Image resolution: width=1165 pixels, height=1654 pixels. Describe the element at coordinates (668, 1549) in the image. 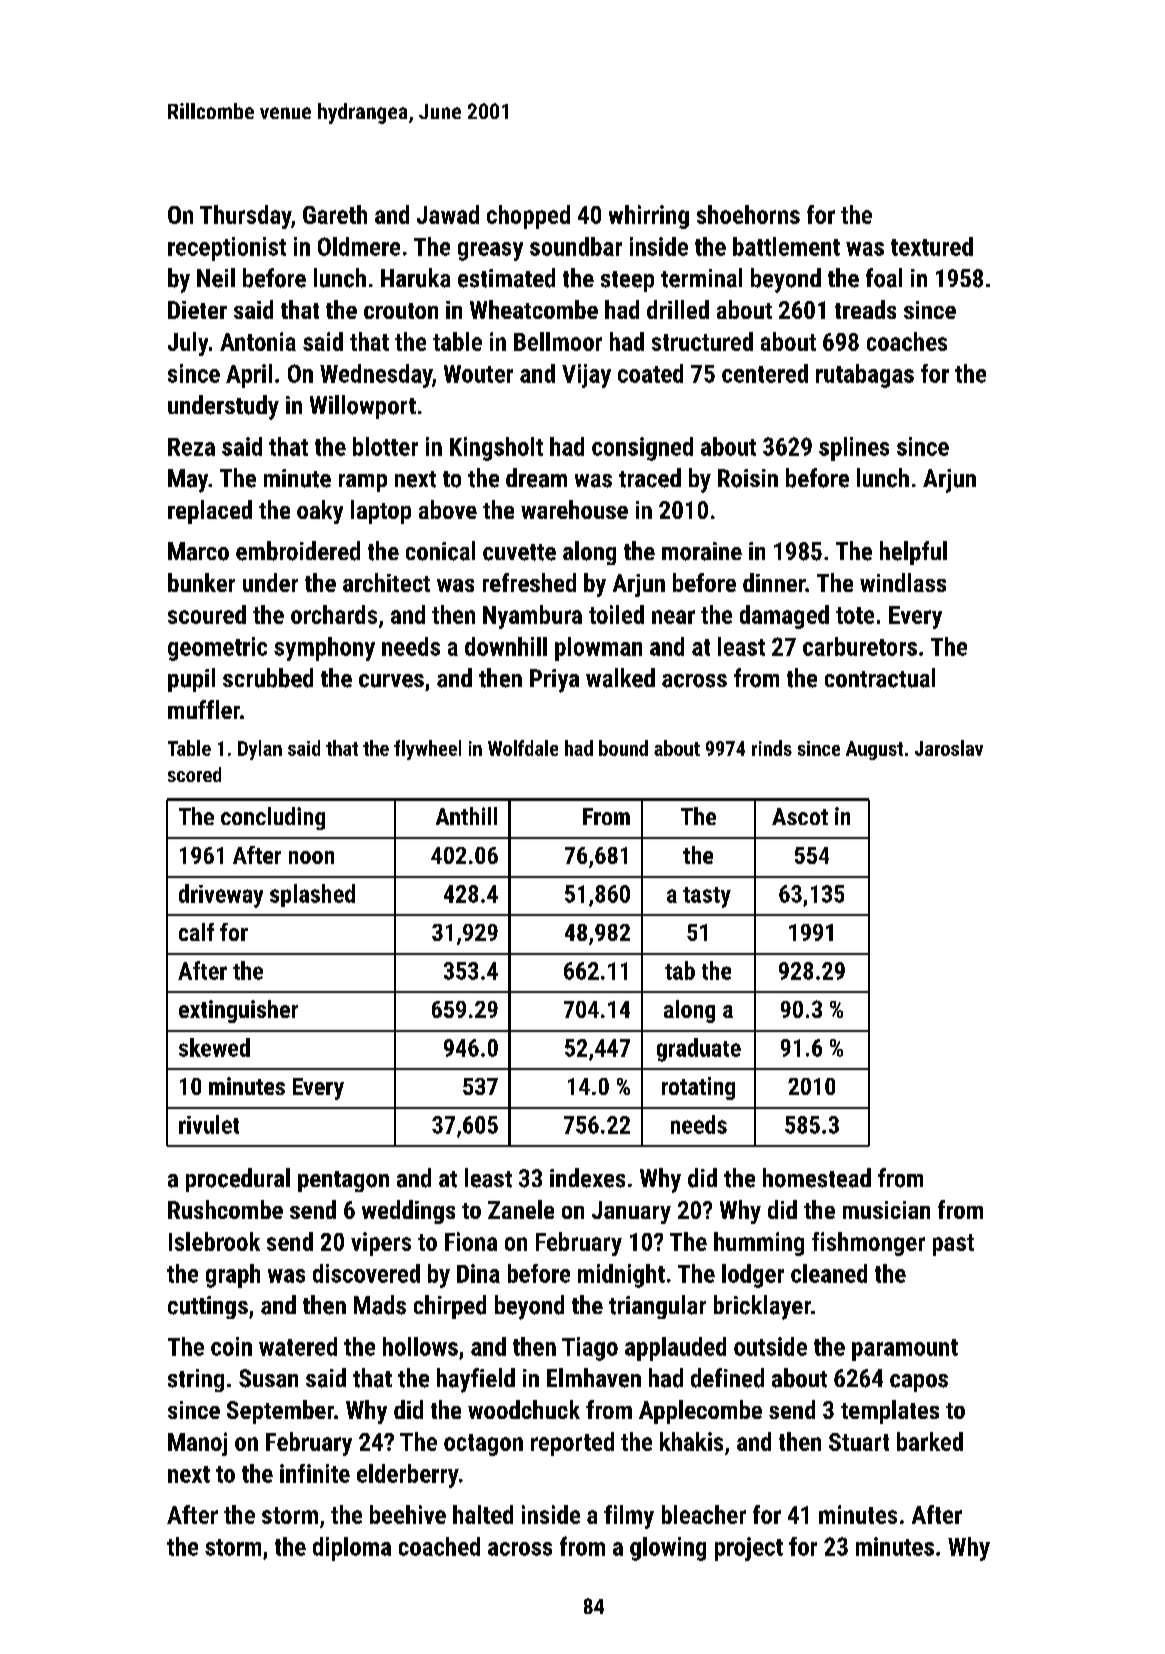

I see `glowing` at that location.
